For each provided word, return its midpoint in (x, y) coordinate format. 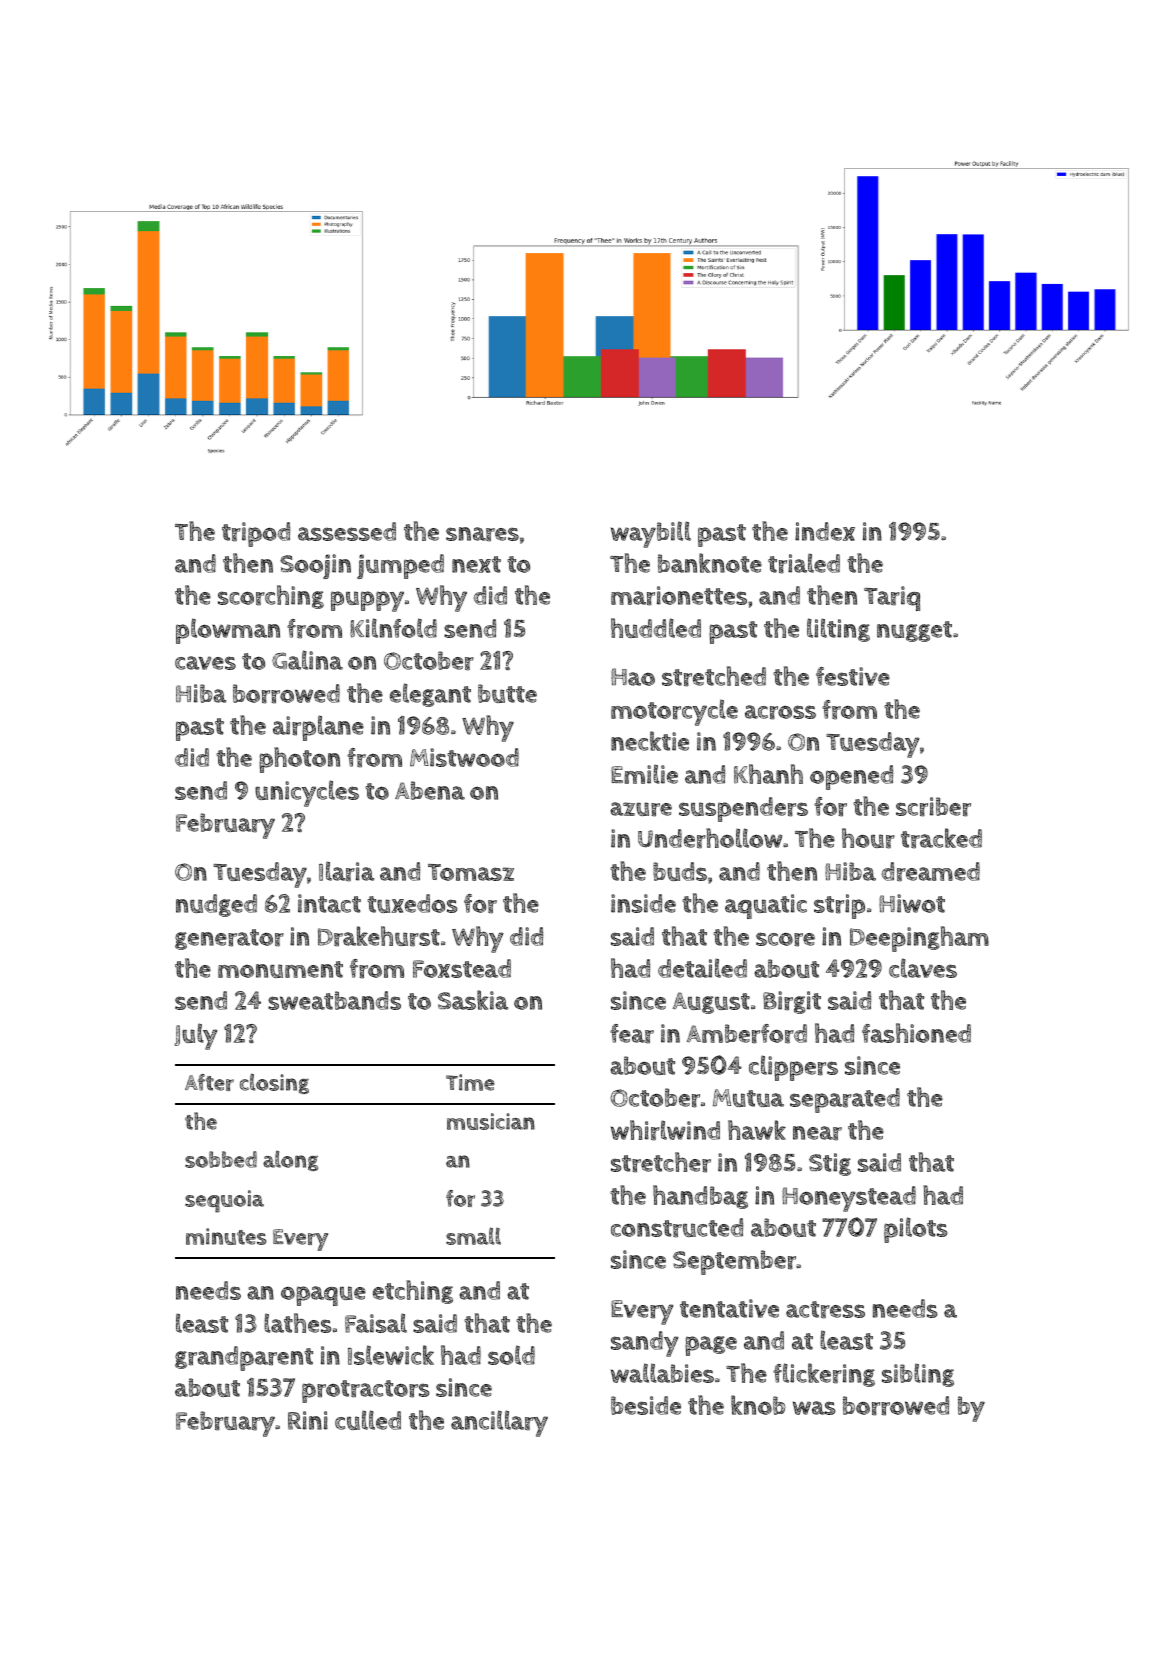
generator (229, 939)
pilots (916, 1230)
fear (632, 1034)
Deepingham (919, 939)
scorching (271, 597)
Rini (308, 1420)
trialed (804, 563)
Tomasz (471, 872)
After (209, 1082)
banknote (710, 563)
